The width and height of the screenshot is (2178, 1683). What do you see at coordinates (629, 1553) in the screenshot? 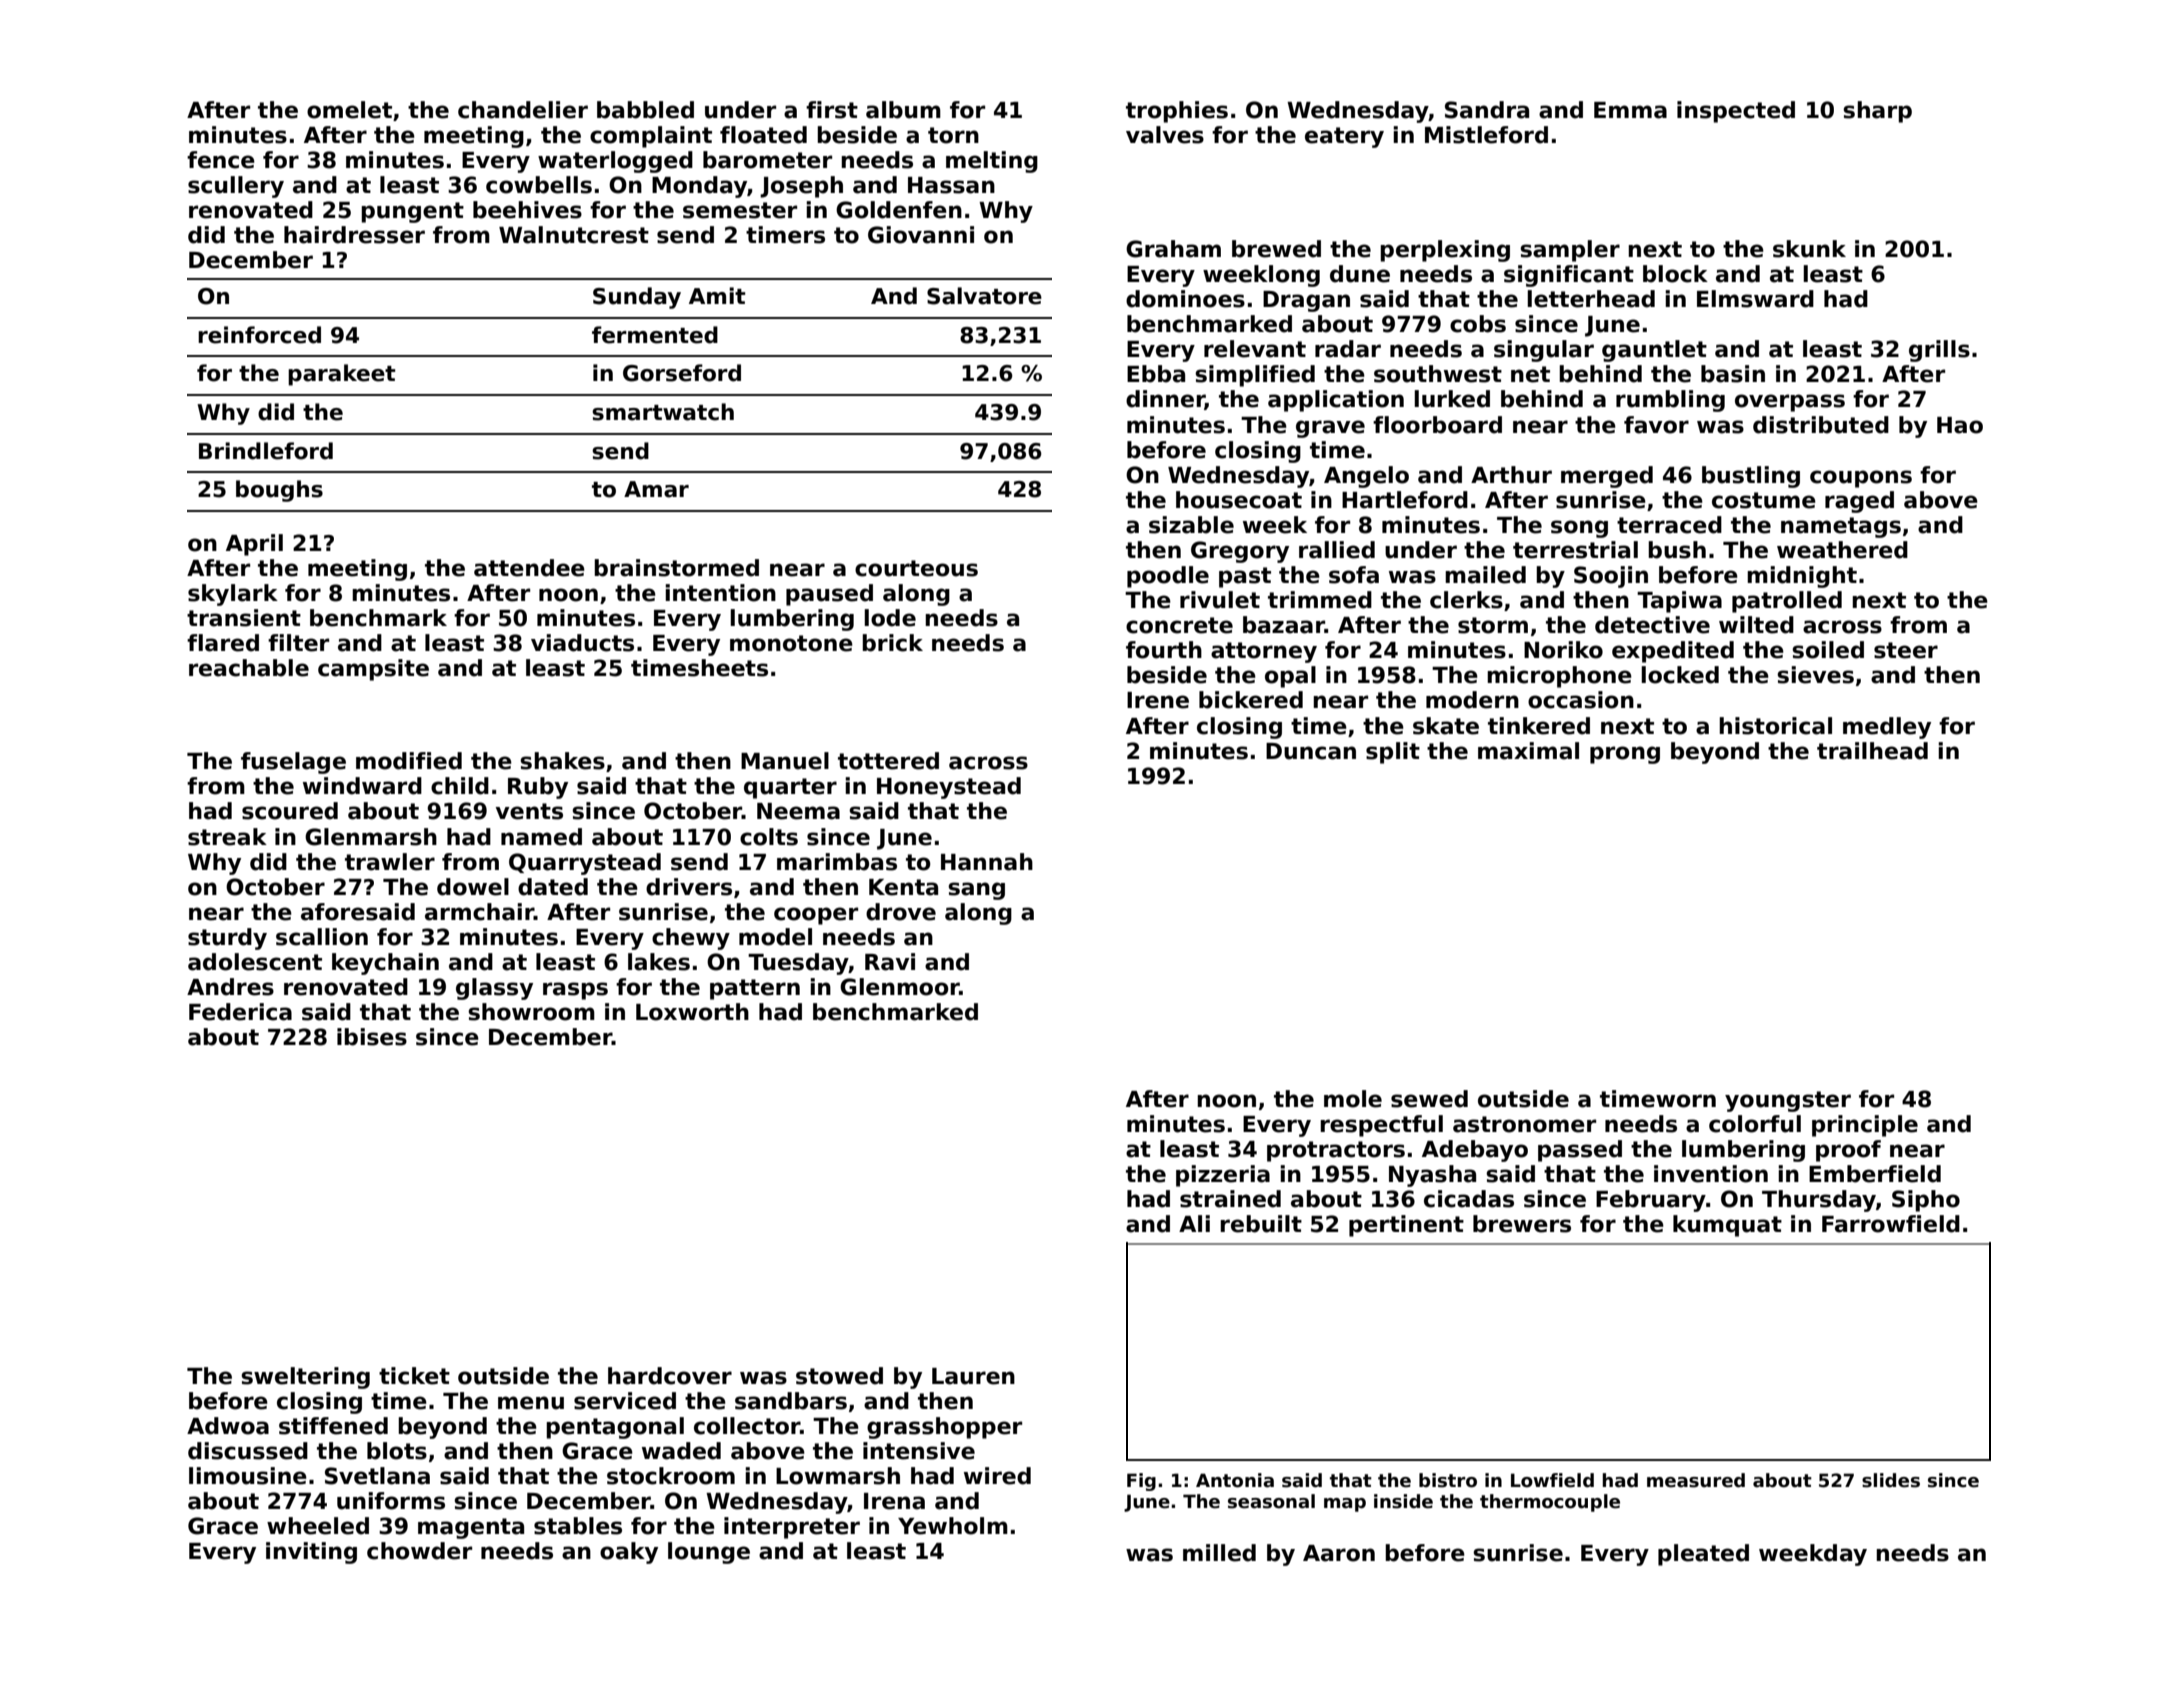
I see `oaky` at bounding box center [629, 1553].
